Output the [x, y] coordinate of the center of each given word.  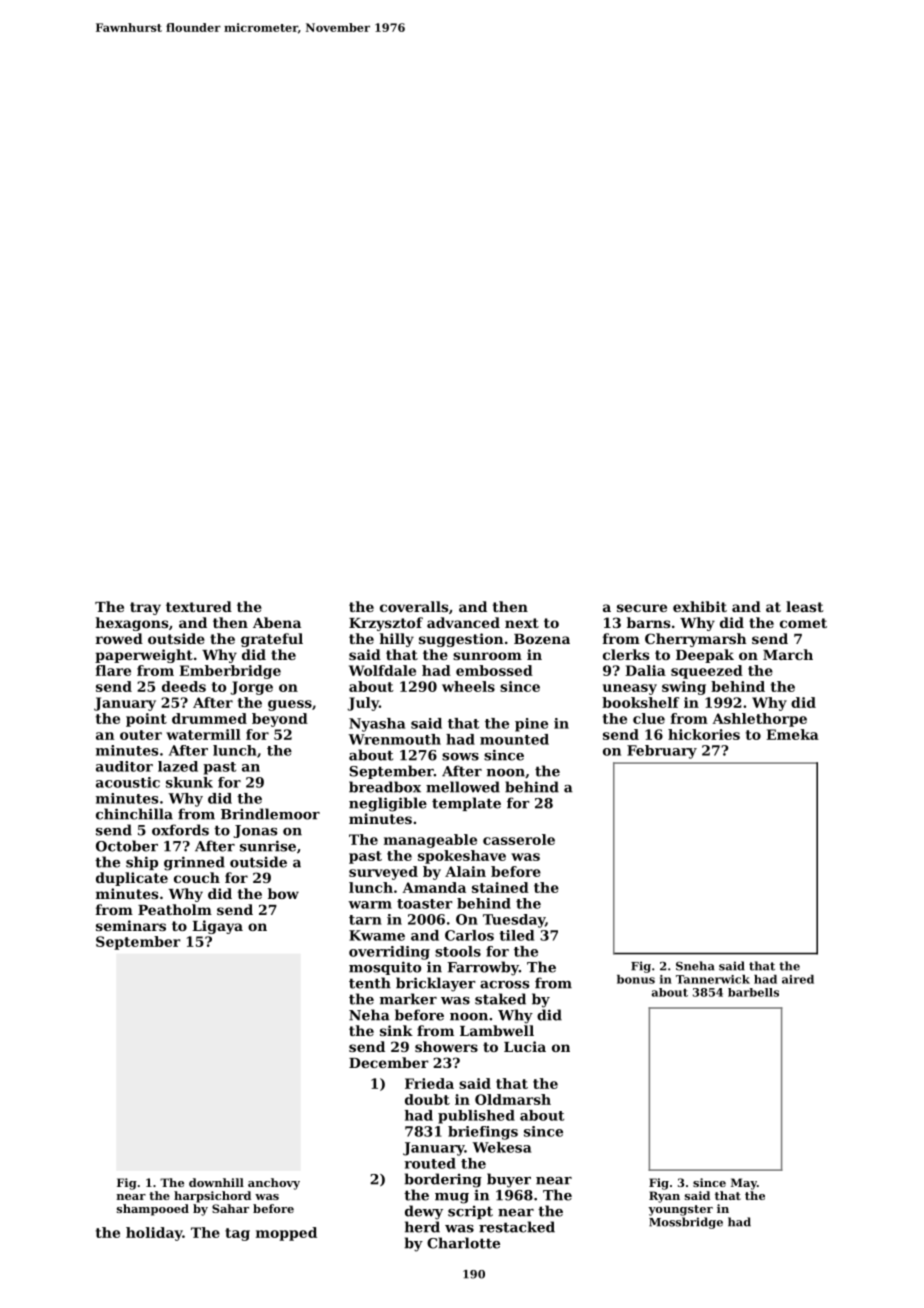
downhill [216, 1182]
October [127, 846]
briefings [483, 1133]
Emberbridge [230, 672]
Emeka [792, 734]
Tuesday [514, 921]
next [522, 623]
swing [684, 688]
